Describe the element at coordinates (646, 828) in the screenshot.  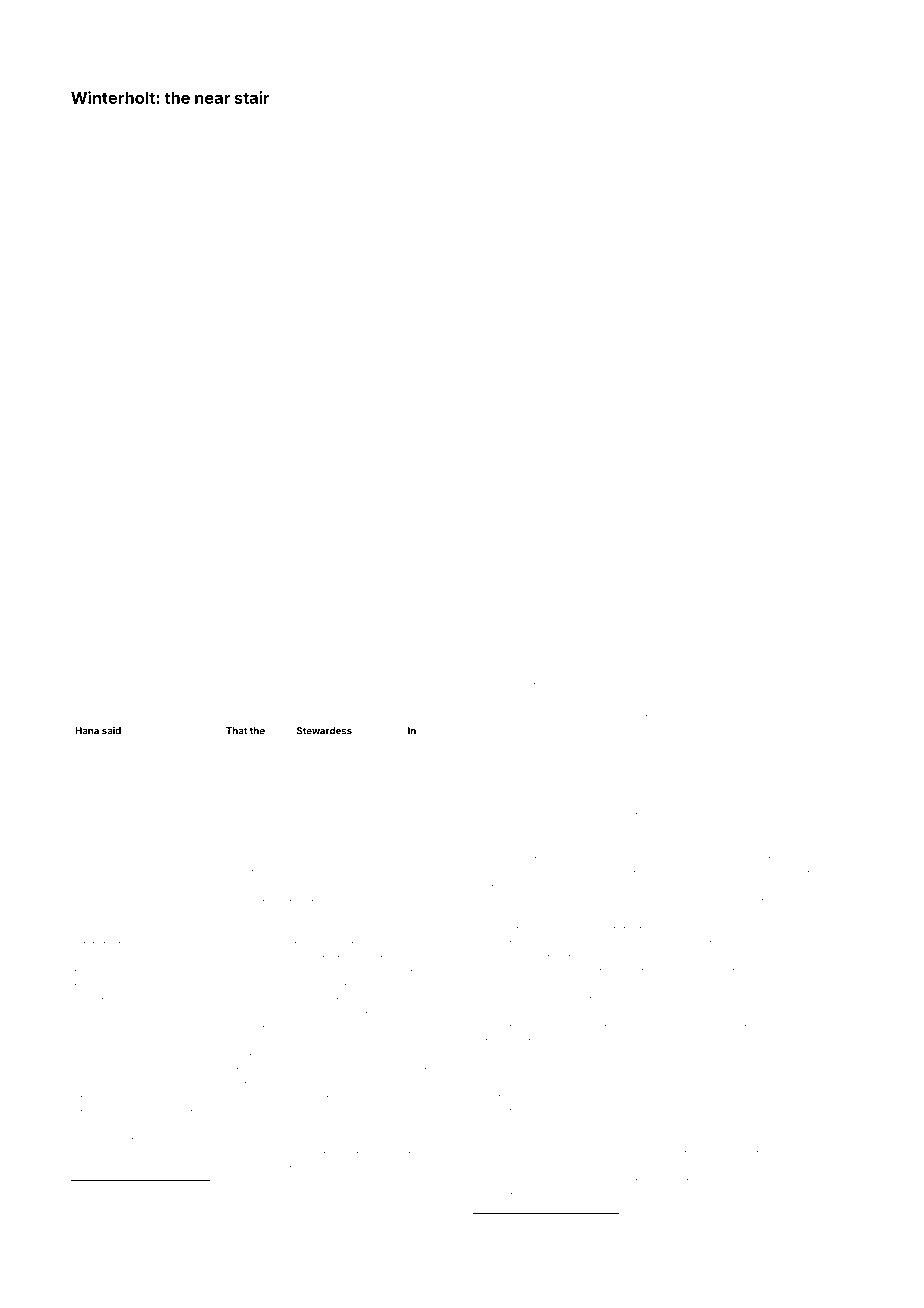
I see `orderly` at that location.
